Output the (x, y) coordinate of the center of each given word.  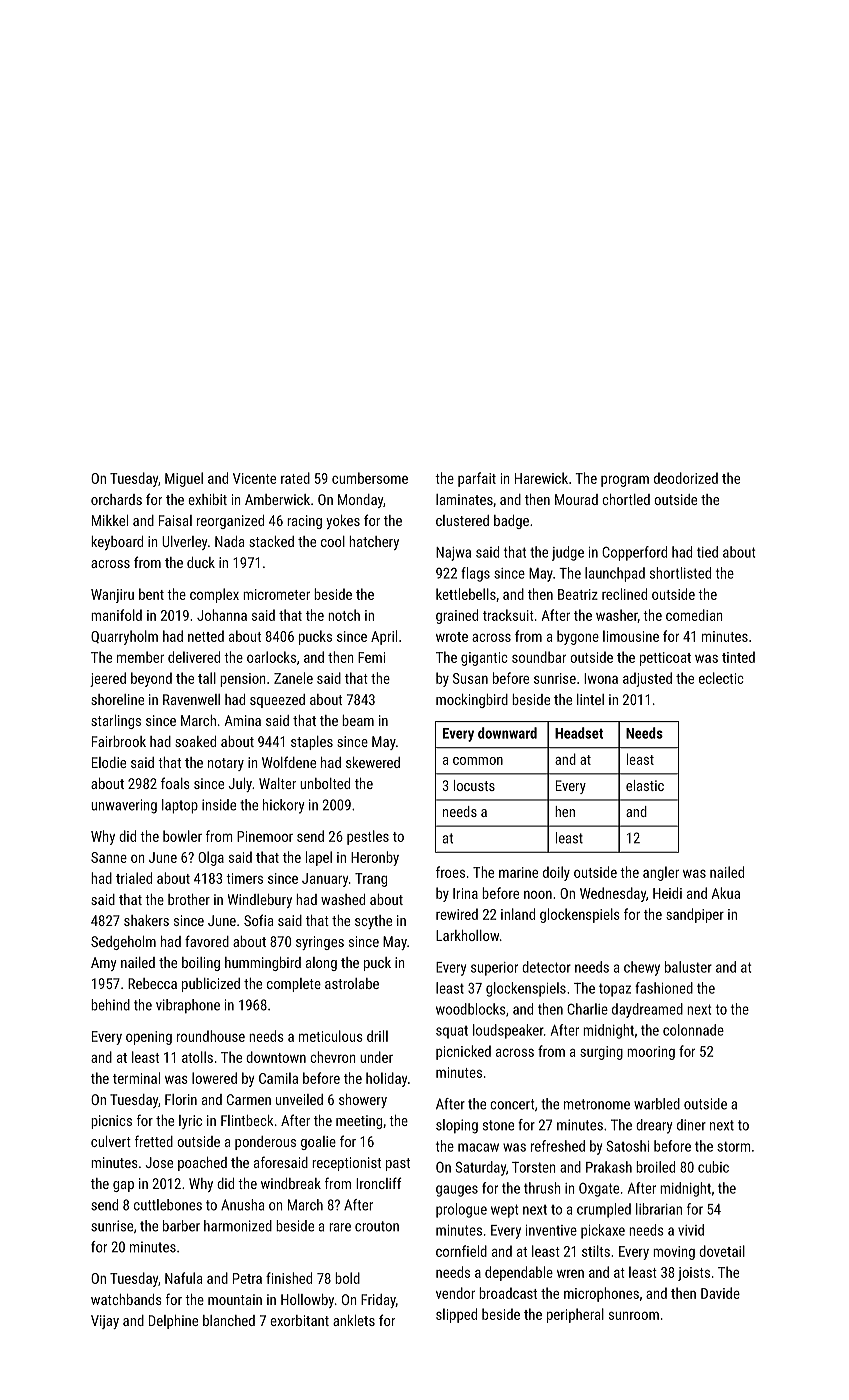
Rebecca (152, 983)
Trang (371, 880)
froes (450, 872)
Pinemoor (265, 836)
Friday (378, 1301)
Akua (726, 893)
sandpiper (695, 915)
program (625, 481)
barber (181, 1226)
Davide (720, 1293)
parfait (477, 479)
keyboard (117, 543)
